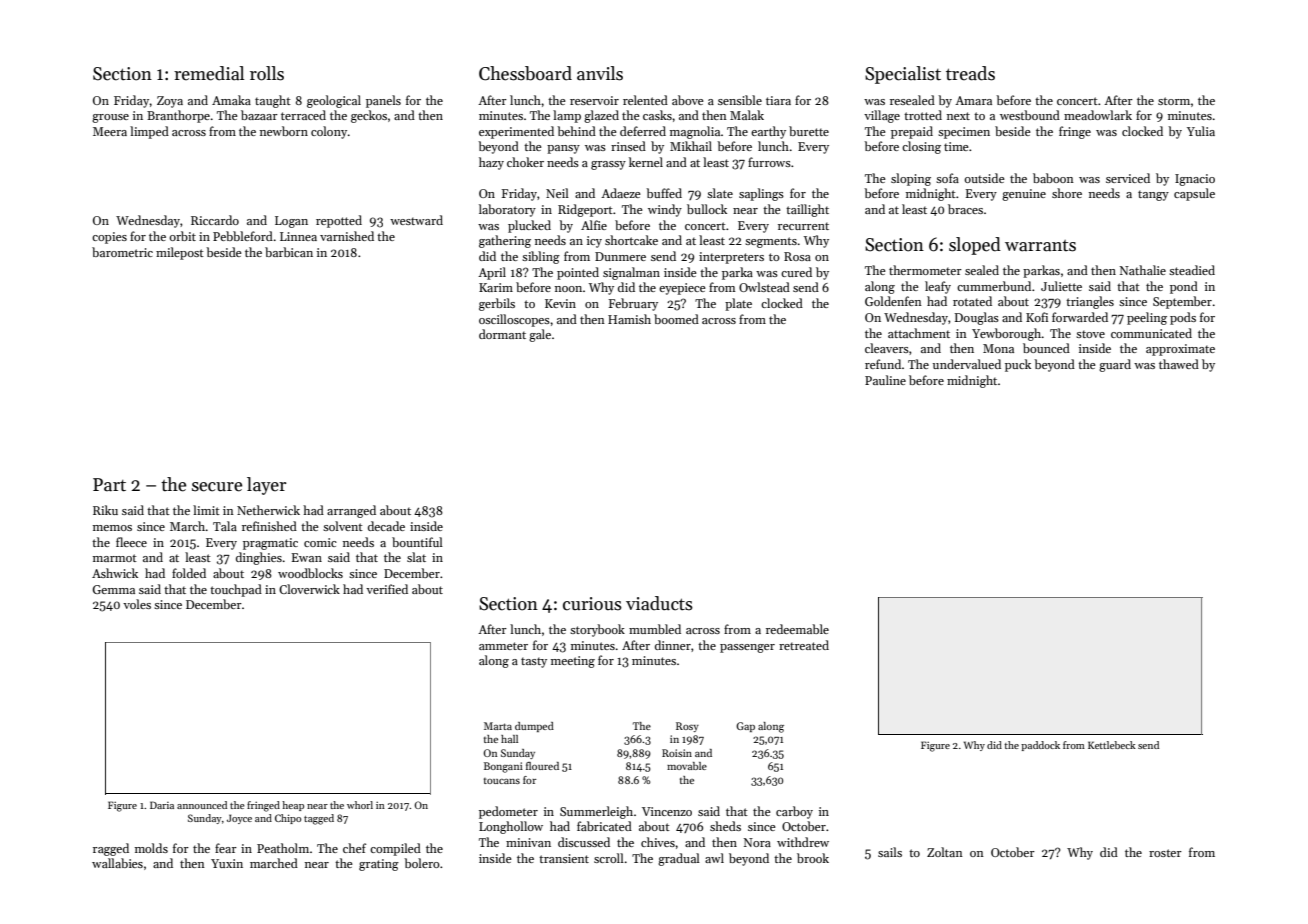 The width and height of the image is (1308, 924). I want to click on steadied, so click(1192, 270).
